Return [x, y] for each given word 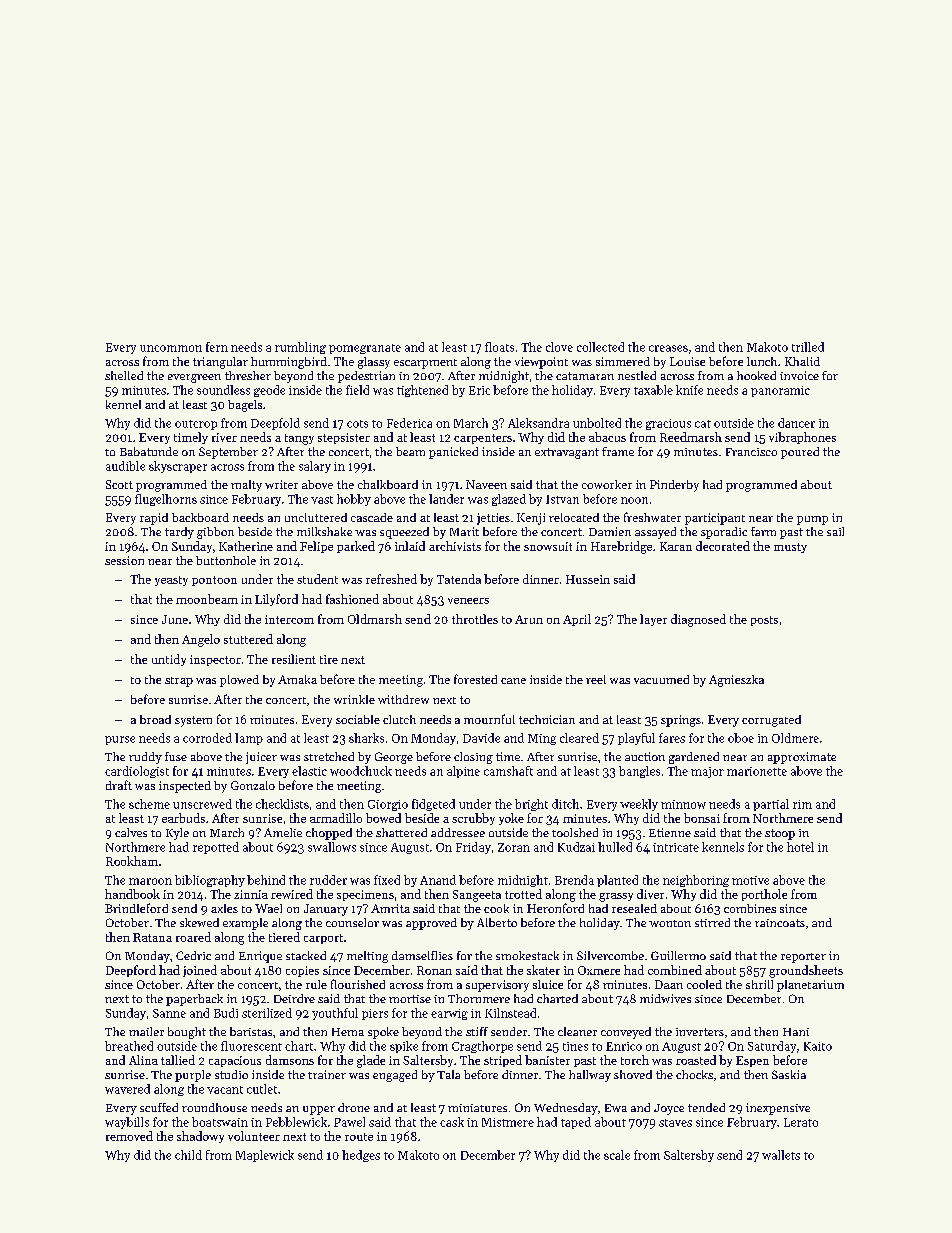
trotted [523, 894]
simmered [623, 361]
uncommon [171, 348]
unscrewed [202, 804]
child [188, 1155]
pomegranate [365, 349]
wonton [670, 923]
